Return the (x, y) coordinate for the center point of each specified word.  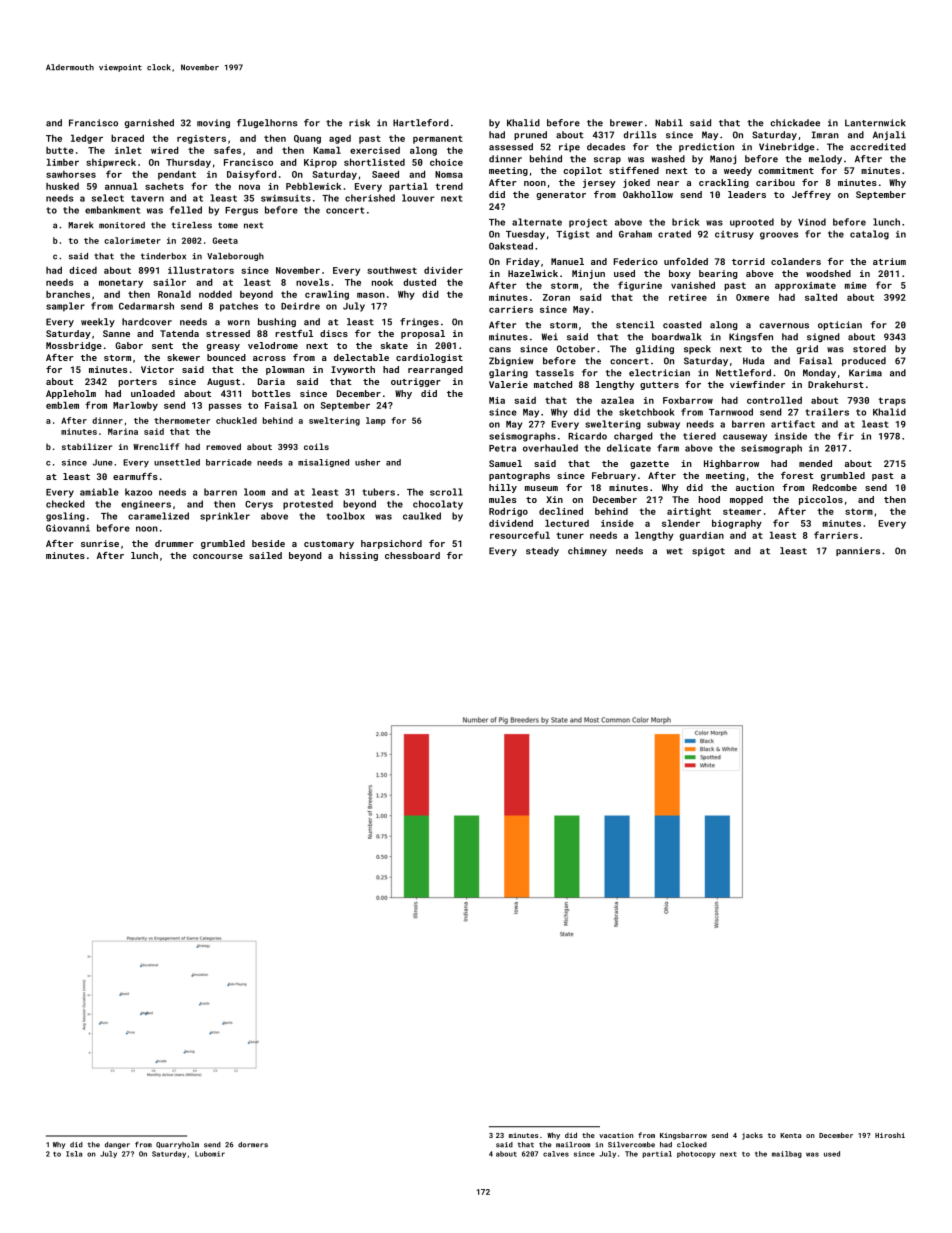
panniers (858, 551)
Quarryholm (177, 1145)
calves (556, 1154)
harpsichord (391, 544)
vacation (616, 1135)
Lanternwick (875, 123)
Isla (74, 1154)
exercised (375, 150)
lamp (376, 421)
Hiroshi (890, 1135)
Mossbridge (74, 346)
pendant (177, 175)
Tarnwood (731, 412)
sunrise (100, 543)
